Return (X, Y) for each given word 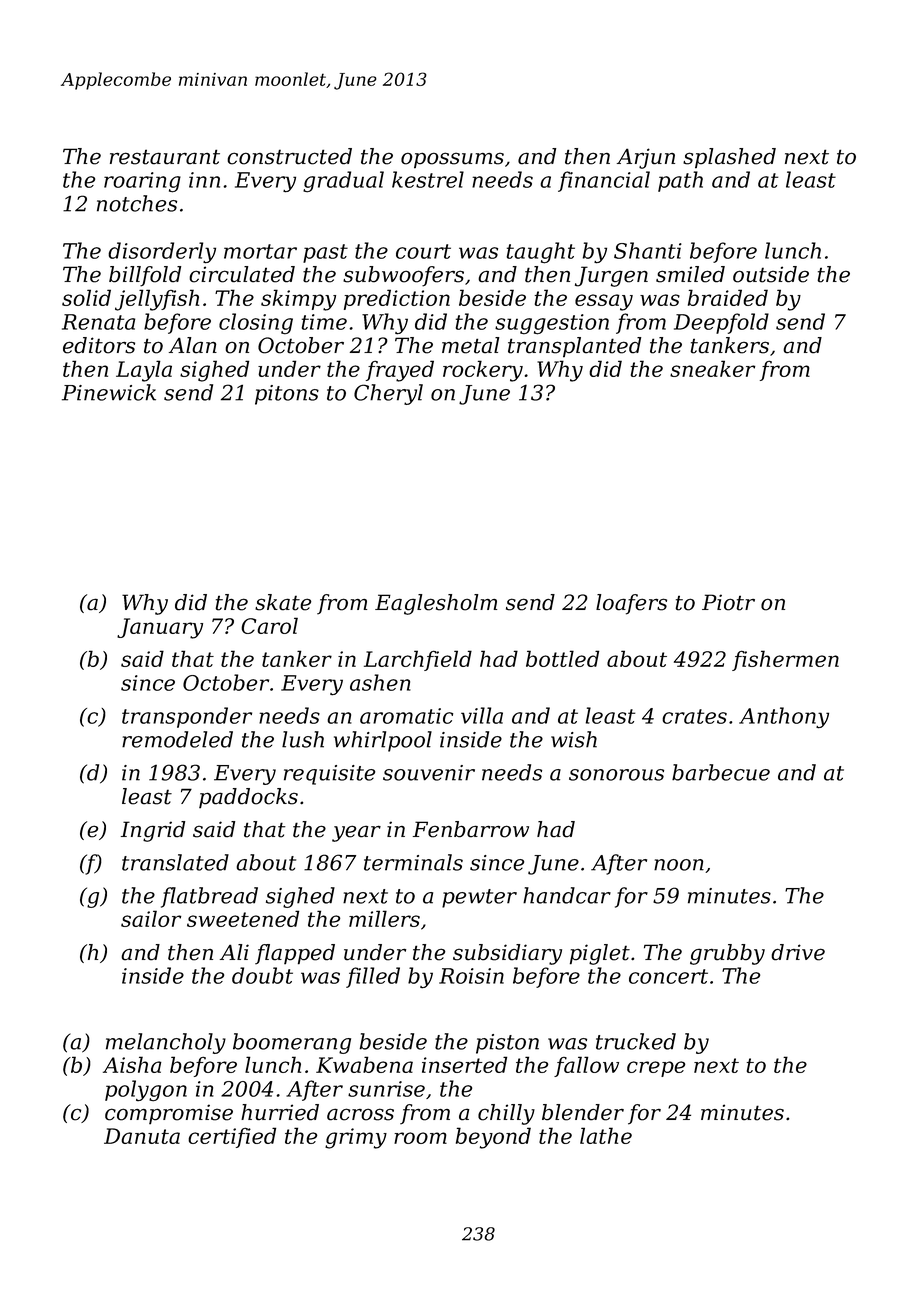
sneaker (712, 368)
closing (256, 324)
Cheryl (388, 394)
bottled (562, 658)
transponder (187, 717)
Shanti (648, 250)
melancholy (166, 1043)
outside (771, 274)
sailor (151, 918)
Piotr (728, 602)
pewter (479, 898)
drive (798, 952)
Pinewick (109, 392)
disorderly (162, 253)
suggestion (552, 324)
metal (470, 345)
